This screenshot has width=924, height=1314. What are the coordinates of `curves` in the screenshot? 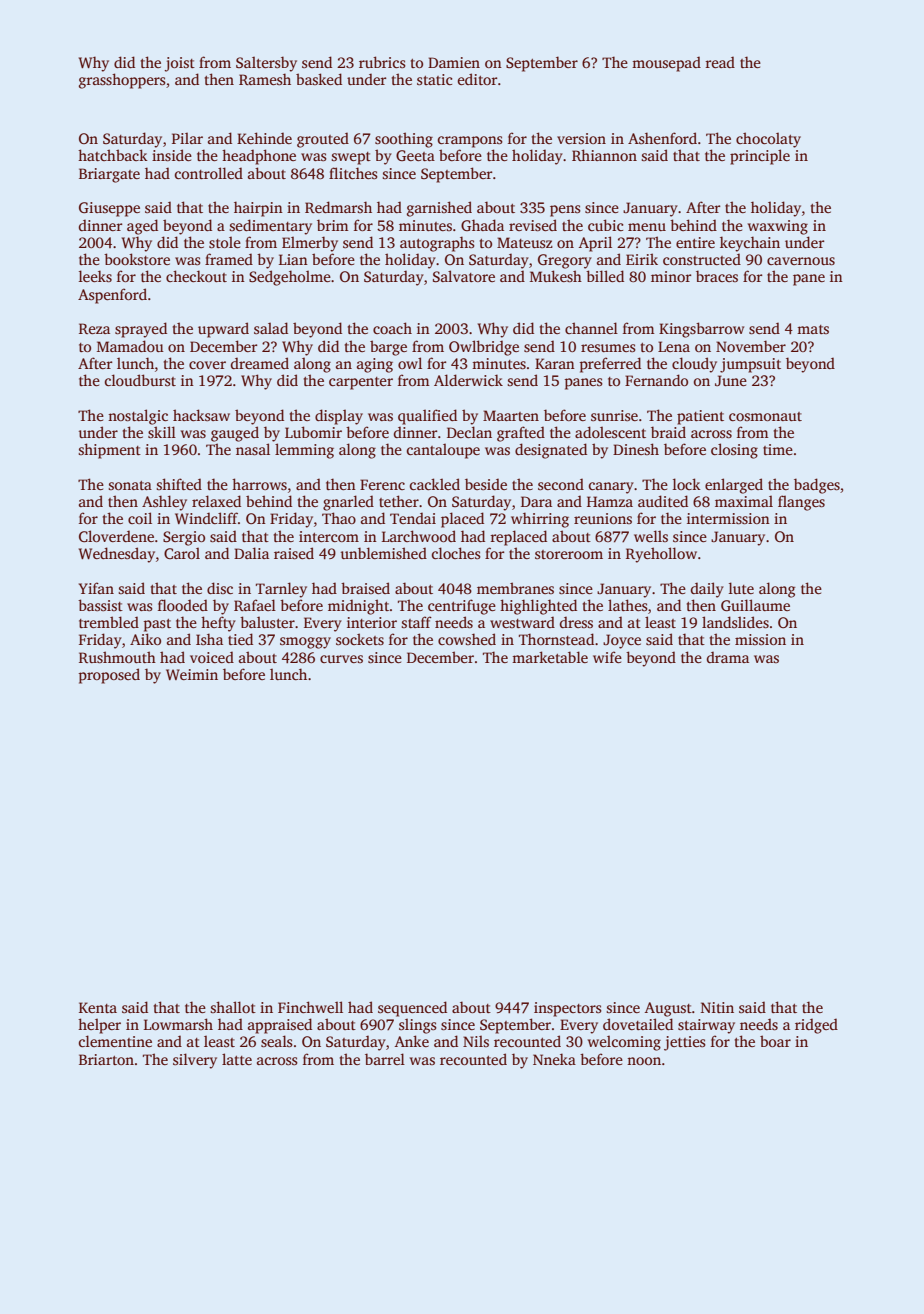 It's located at (341, 659).
